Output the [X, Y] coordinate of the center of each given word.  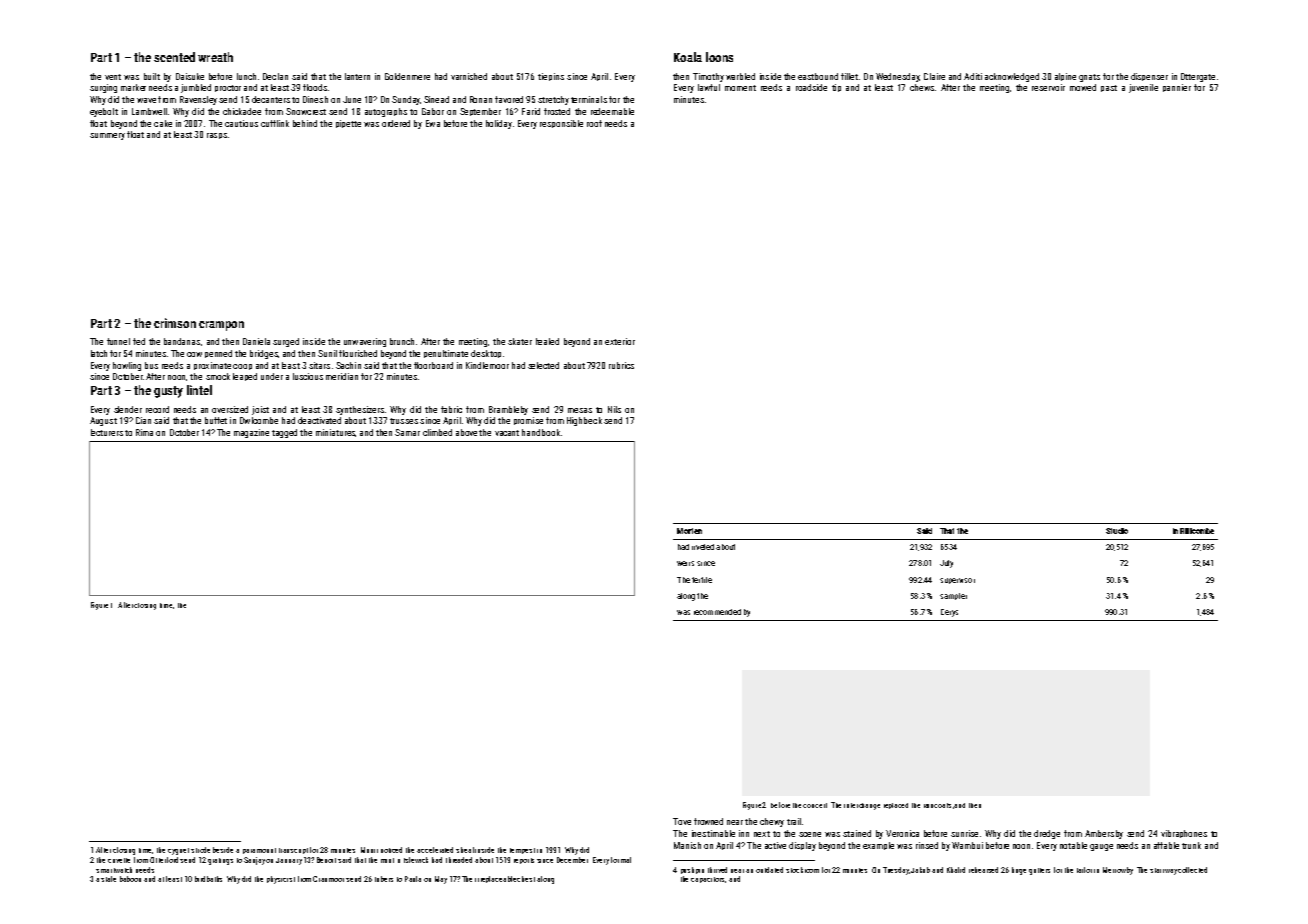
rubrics [621, 365]
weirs [685, 563]
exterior [620, 341]
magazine [251, 433]
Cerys [949, 613]
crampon [221, 326]
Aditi [973, 76]
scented [174, 57]
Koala [688, 57]
